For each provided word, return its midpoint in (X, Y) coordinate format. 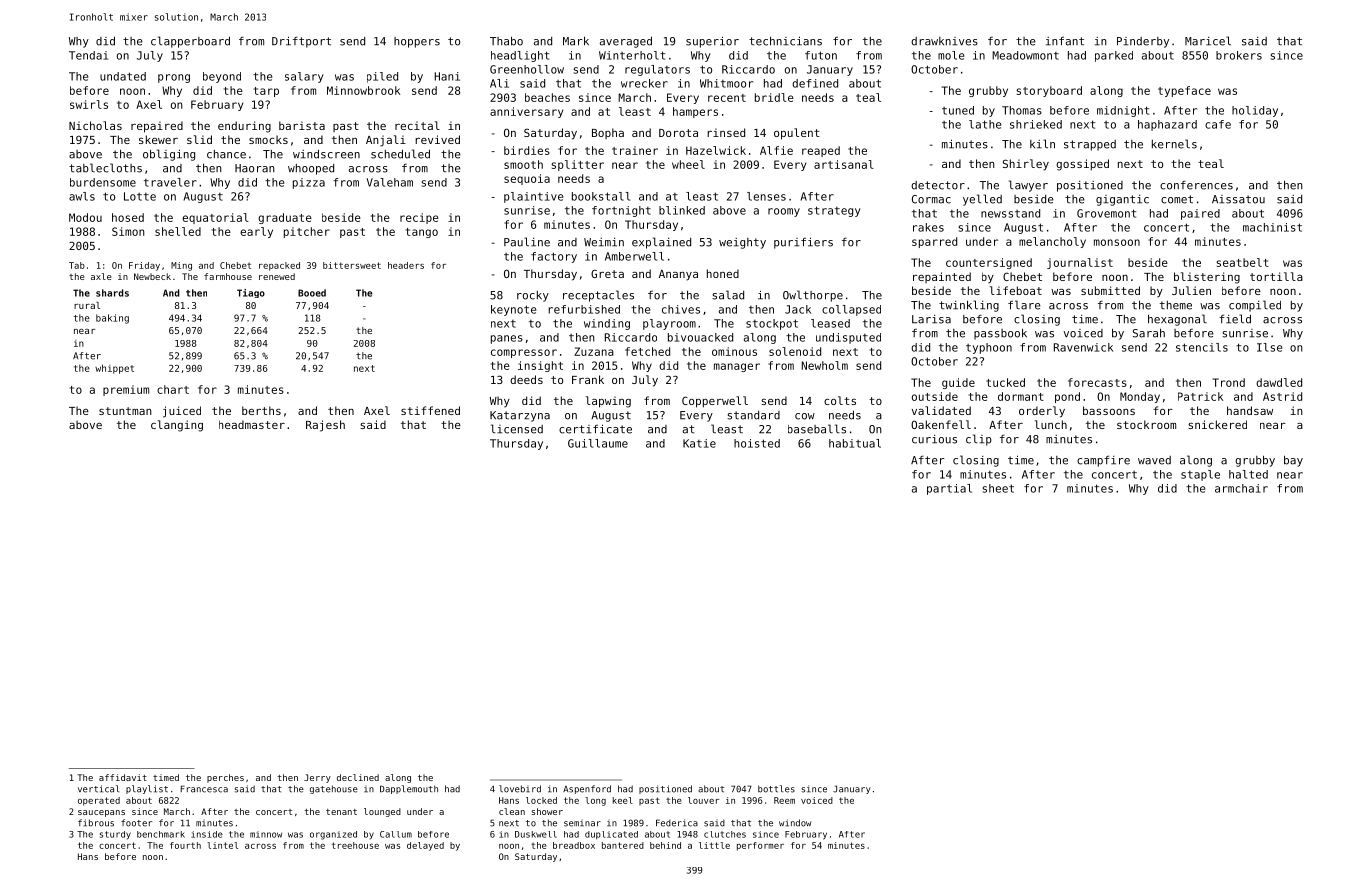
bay (1293, 461)
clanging (177, 426)
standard (753, 415)
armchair (1241, 488)
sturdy (115, 835)
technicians (785, 41)
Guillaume (598, 443)
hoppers (417, 42)
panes (507, 339)
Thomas (1022, 110)
